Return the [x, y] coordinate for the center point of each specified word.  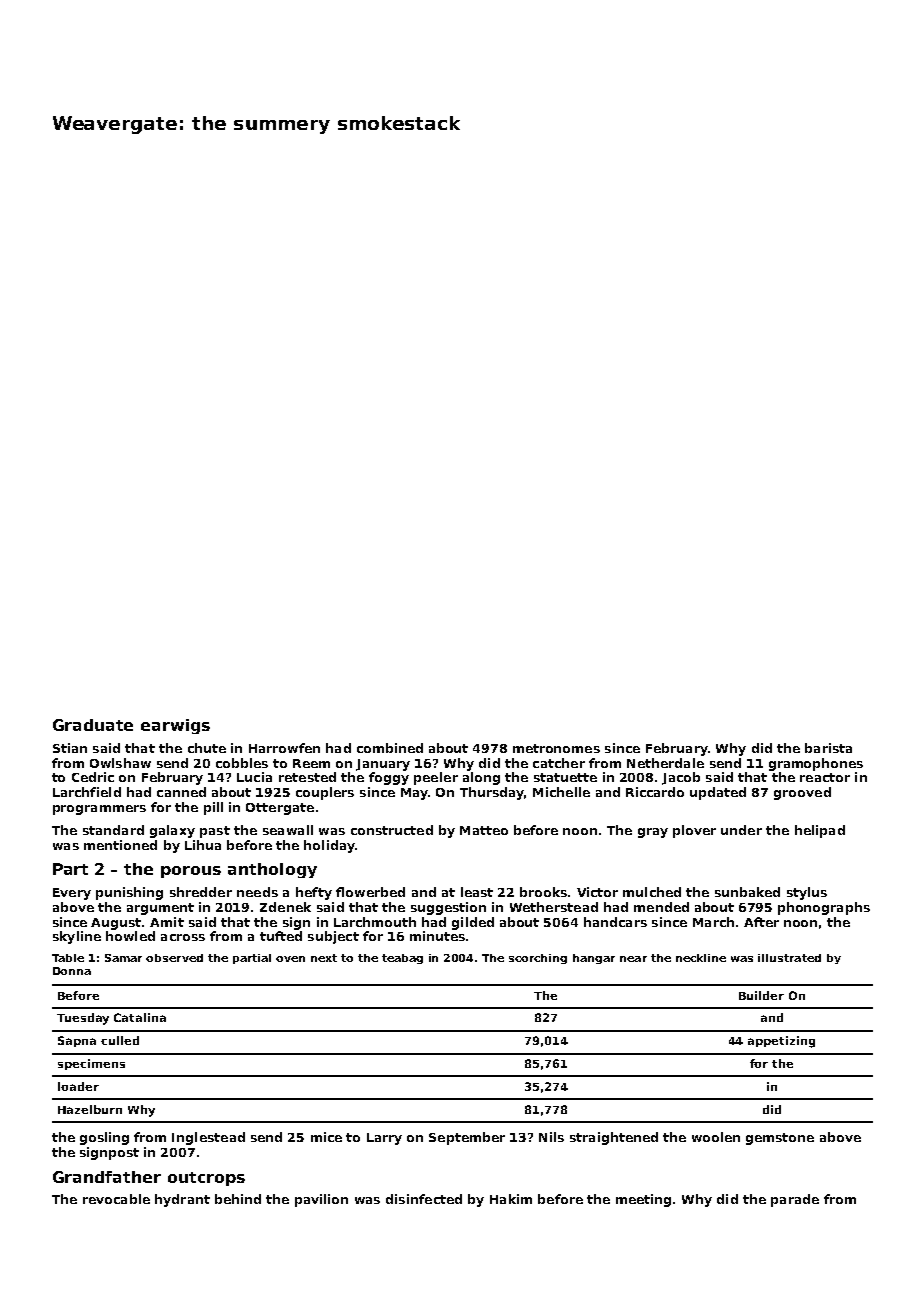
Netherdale [665, 763]
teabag [402, 959]
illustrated [789, 958]
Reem [311, 763]
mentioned [120, 845]
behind [238, 1199]
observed [174, 958]
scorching [538, 959]
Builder [761, 995]
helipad [820, 831]
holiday [329, 846]
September [467, 1138]
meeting [643, 1200]
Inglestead [208, 1138]
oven [290, 959]
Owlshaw [120, 763]
